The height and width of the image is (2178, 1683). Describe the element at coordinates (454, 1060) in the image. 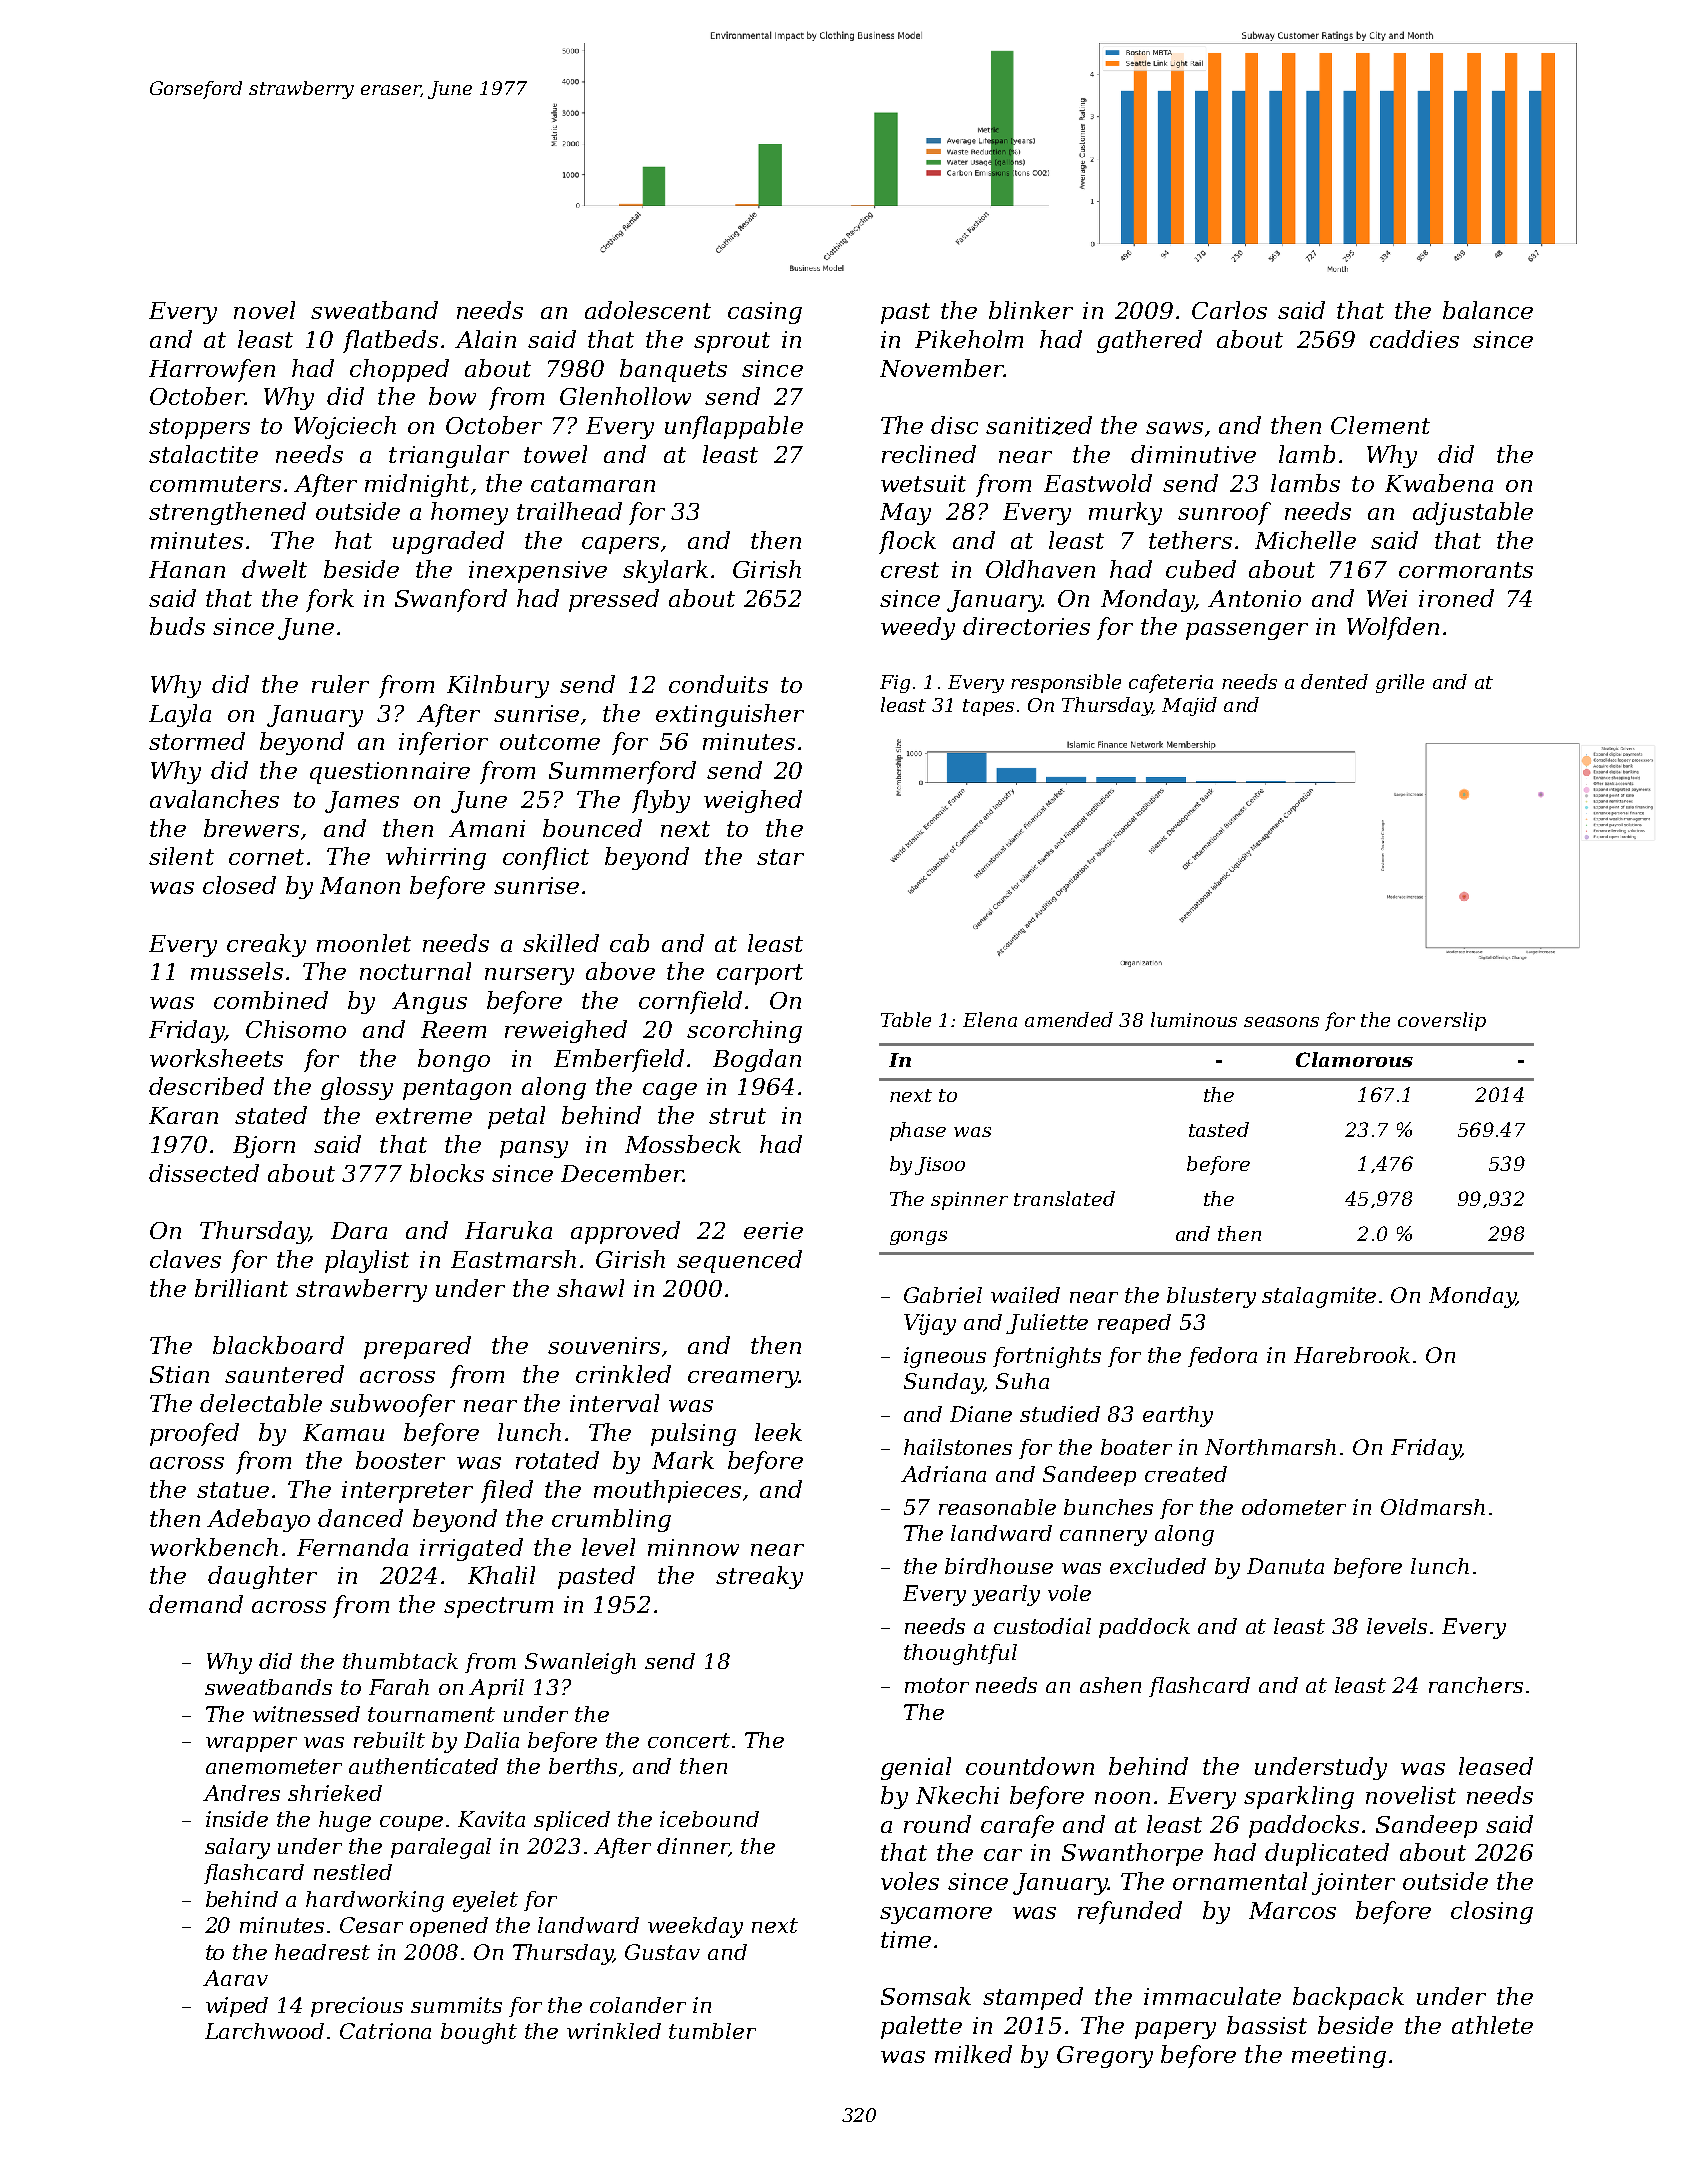

I see `bongo` at that location.
